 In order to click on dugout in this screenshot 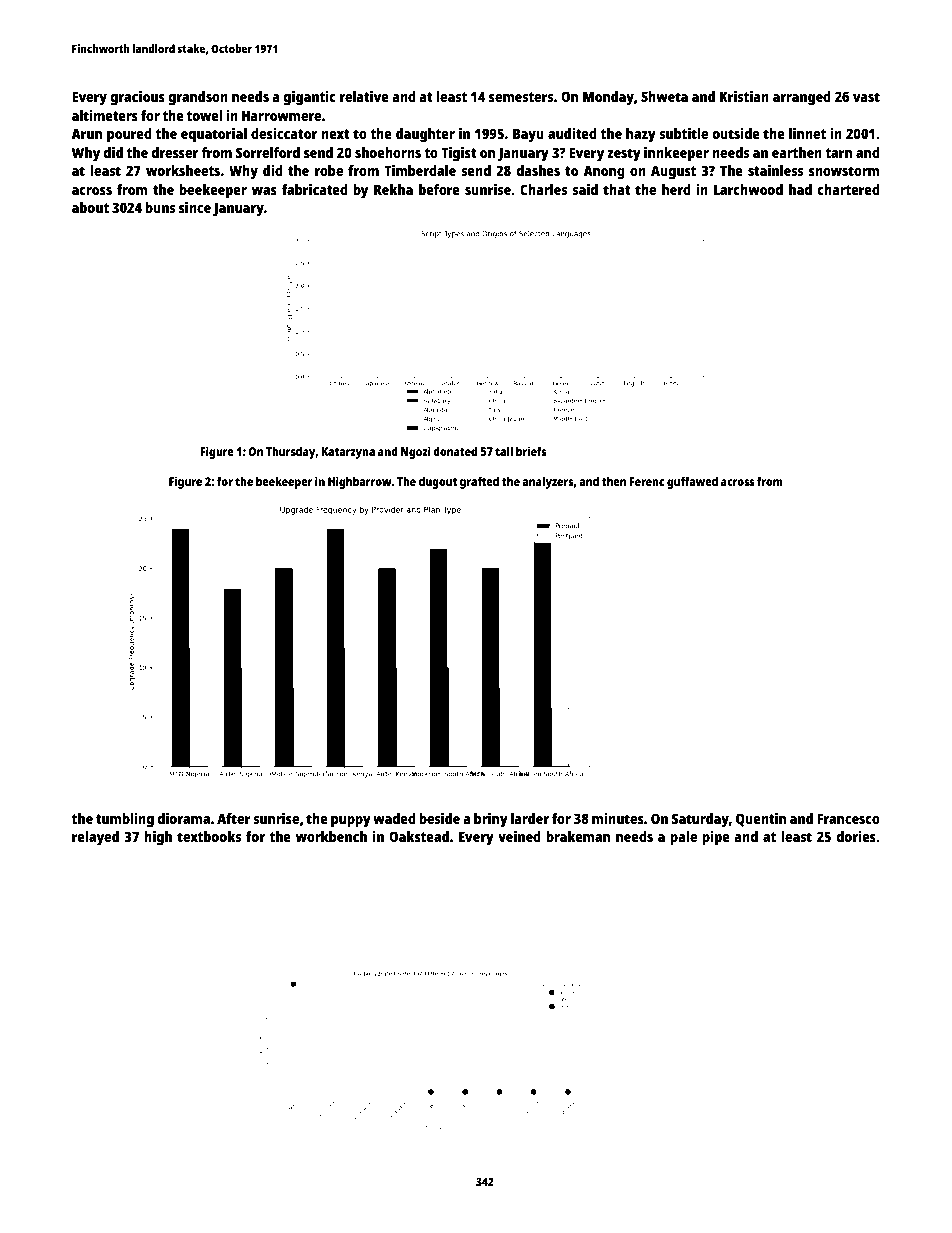, I will do `click(438, 482)`.
